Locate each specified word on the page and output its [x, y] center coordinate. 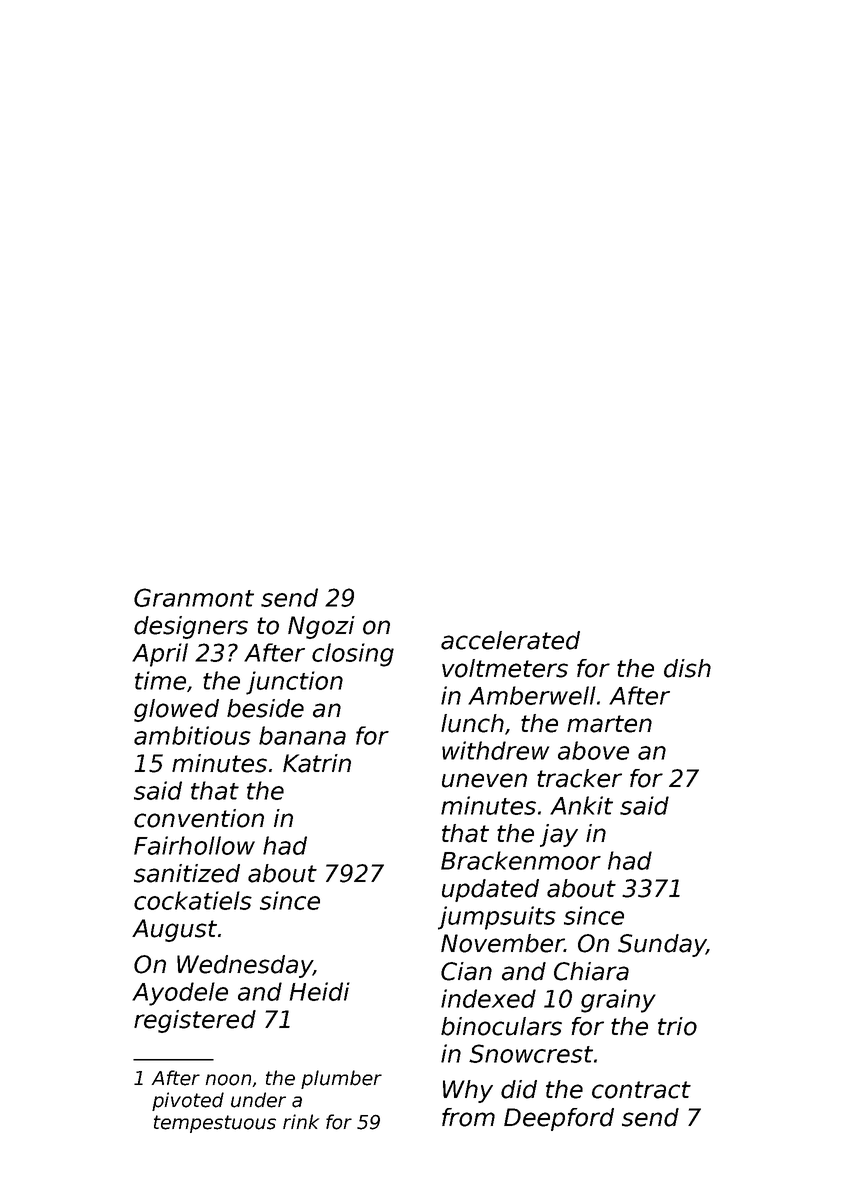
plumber [341, 1079]
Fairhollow [194, 845]
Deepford [559, 1119]
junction [294, 683]
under [258, 1100]
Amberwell [532, 695]
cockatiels [193, 900]
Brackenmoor [521, 860]
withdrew [495, 750]
